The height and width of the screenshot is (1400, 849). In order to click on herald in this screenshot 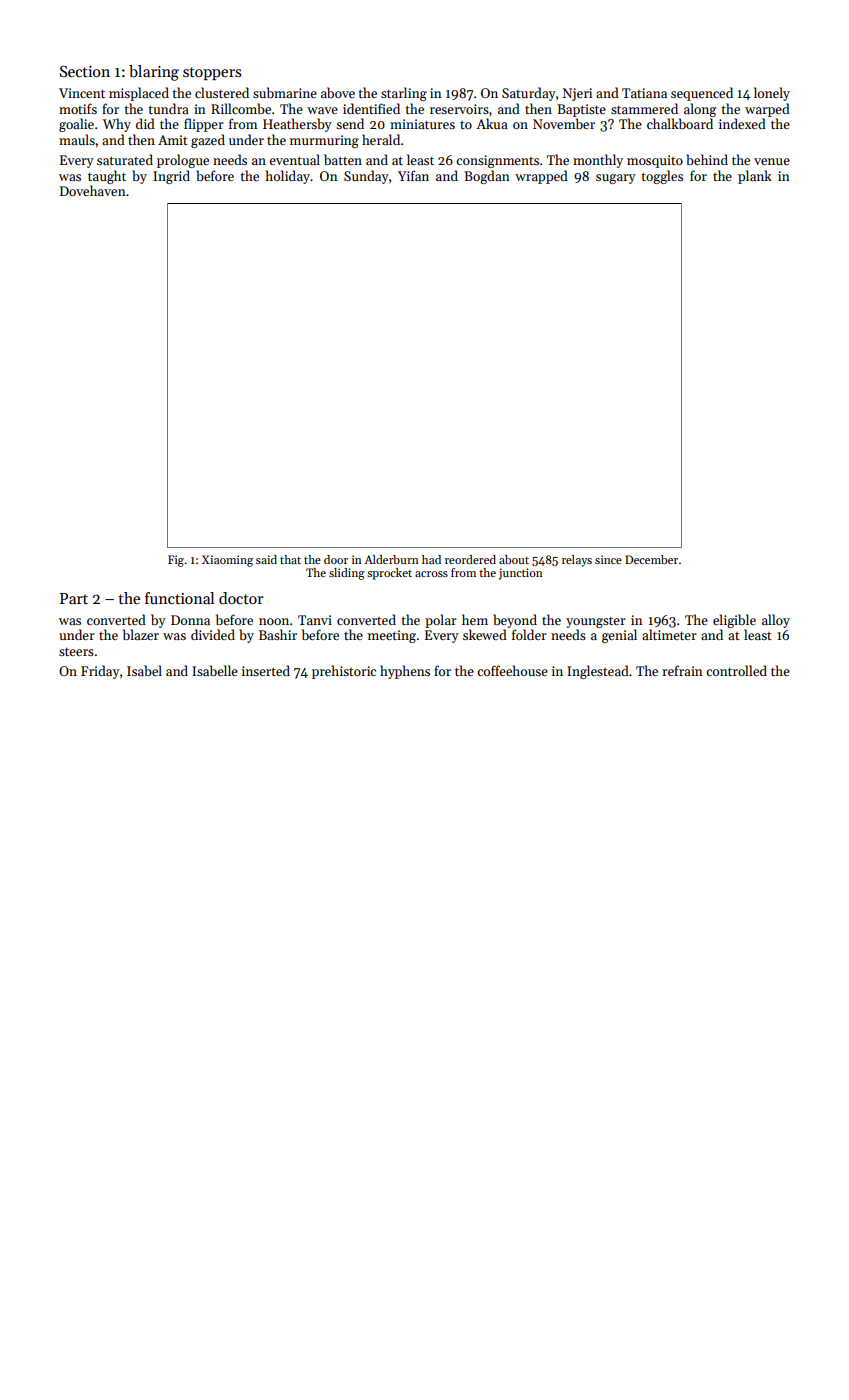, I will do `click(381, 139)`.
